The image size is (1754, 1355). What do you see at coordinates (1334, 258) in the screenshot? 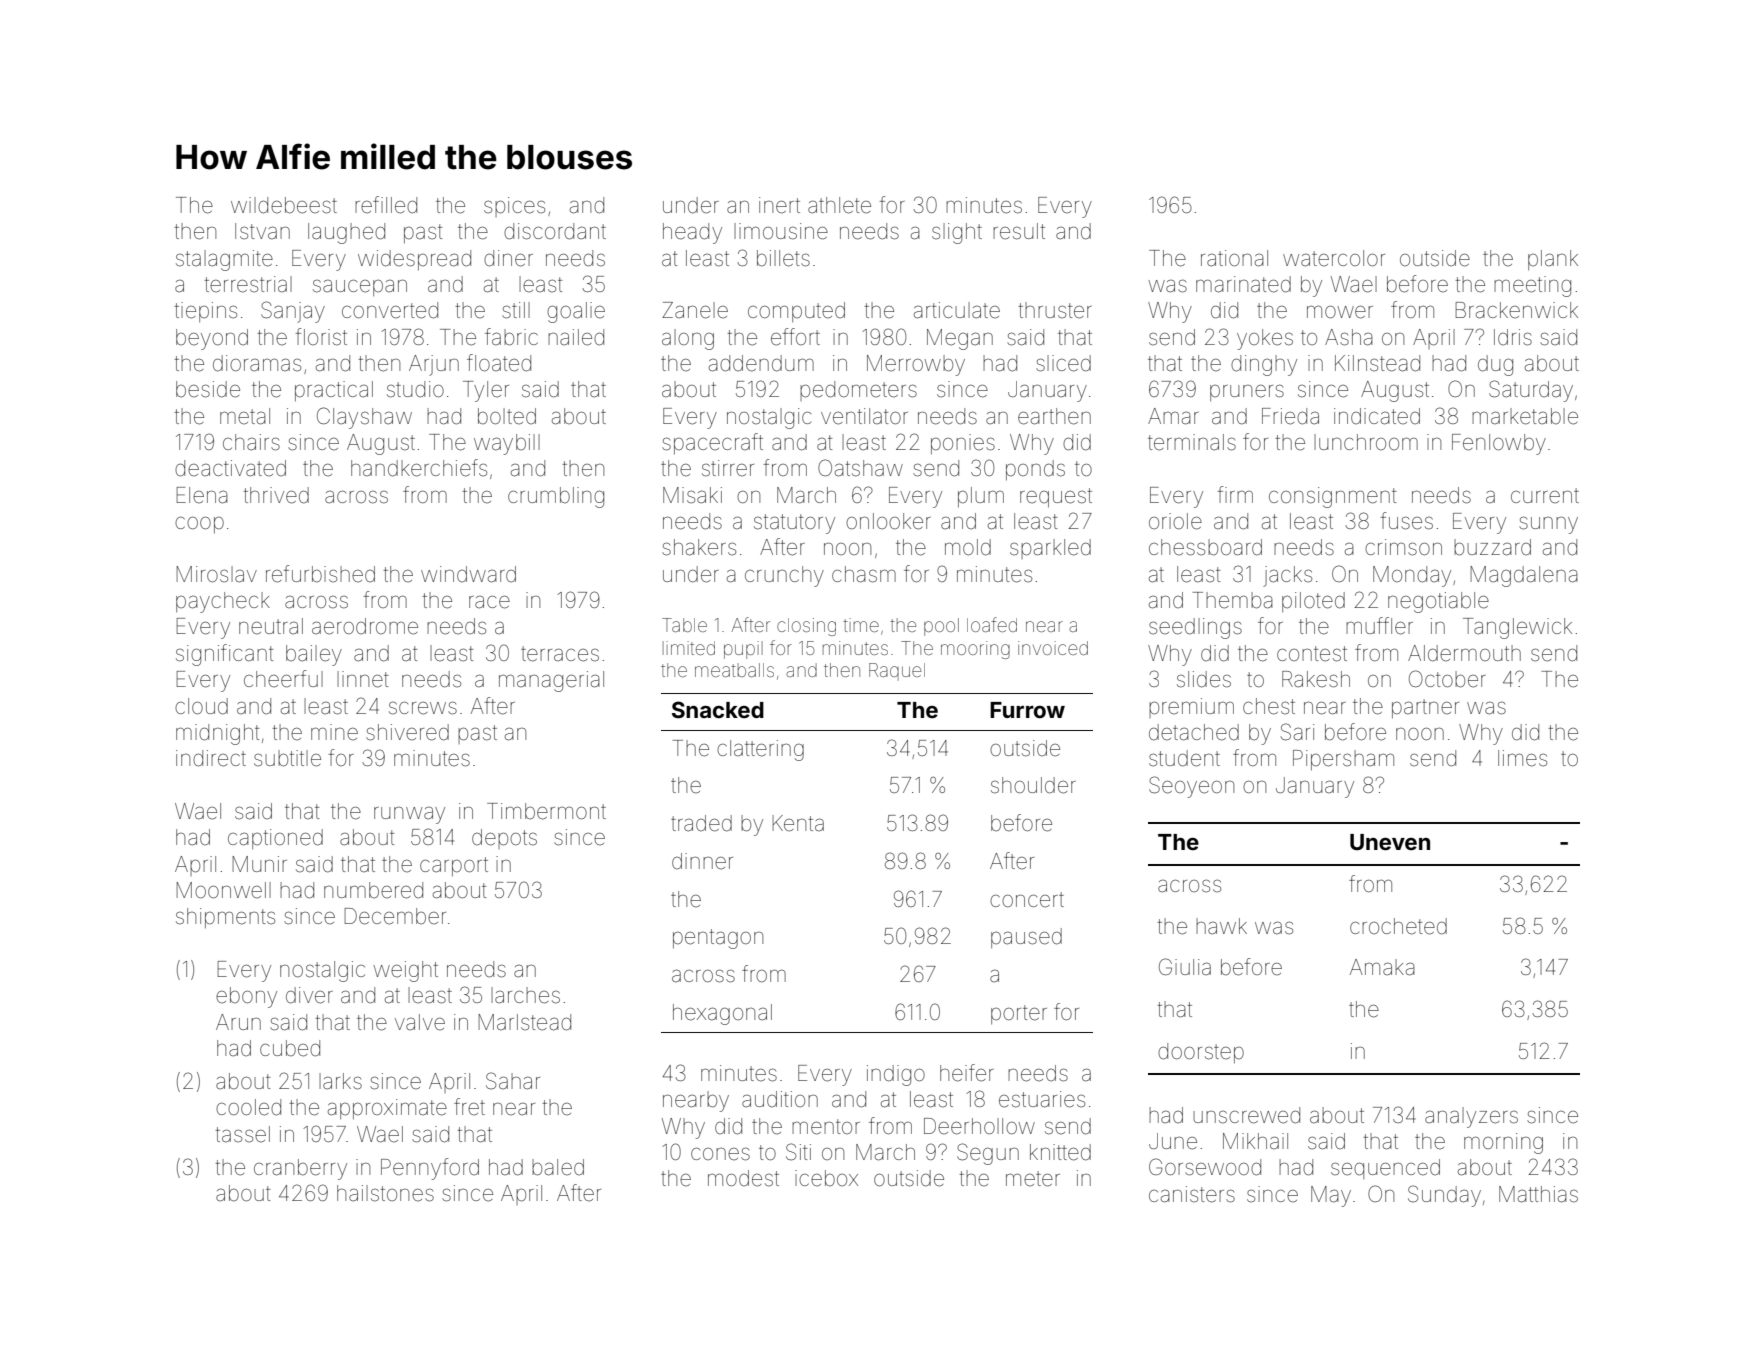
I see `watercolor` at bounding box center [1334, 258].
